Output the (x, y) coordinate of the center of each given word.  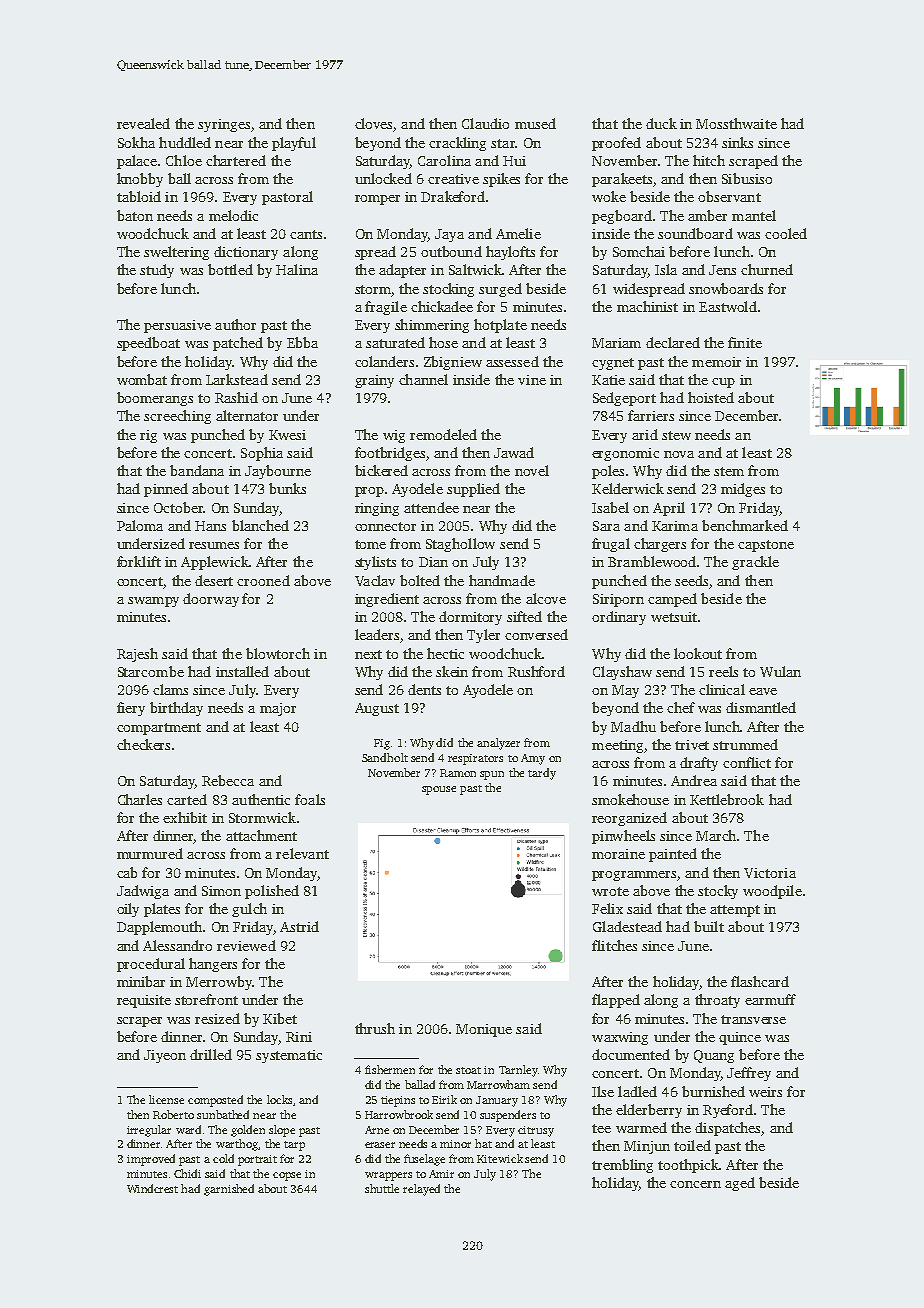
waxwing (620, 1038)
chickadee (442, 306)
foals (310, 799)
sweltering (176, 253)
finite (745, 342)
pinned (166, 490)
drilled (211, 1054)
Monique (484, 1030)
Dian (433, 562)
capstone (766, 546)
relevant (302, 853)
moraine (618, 854)
